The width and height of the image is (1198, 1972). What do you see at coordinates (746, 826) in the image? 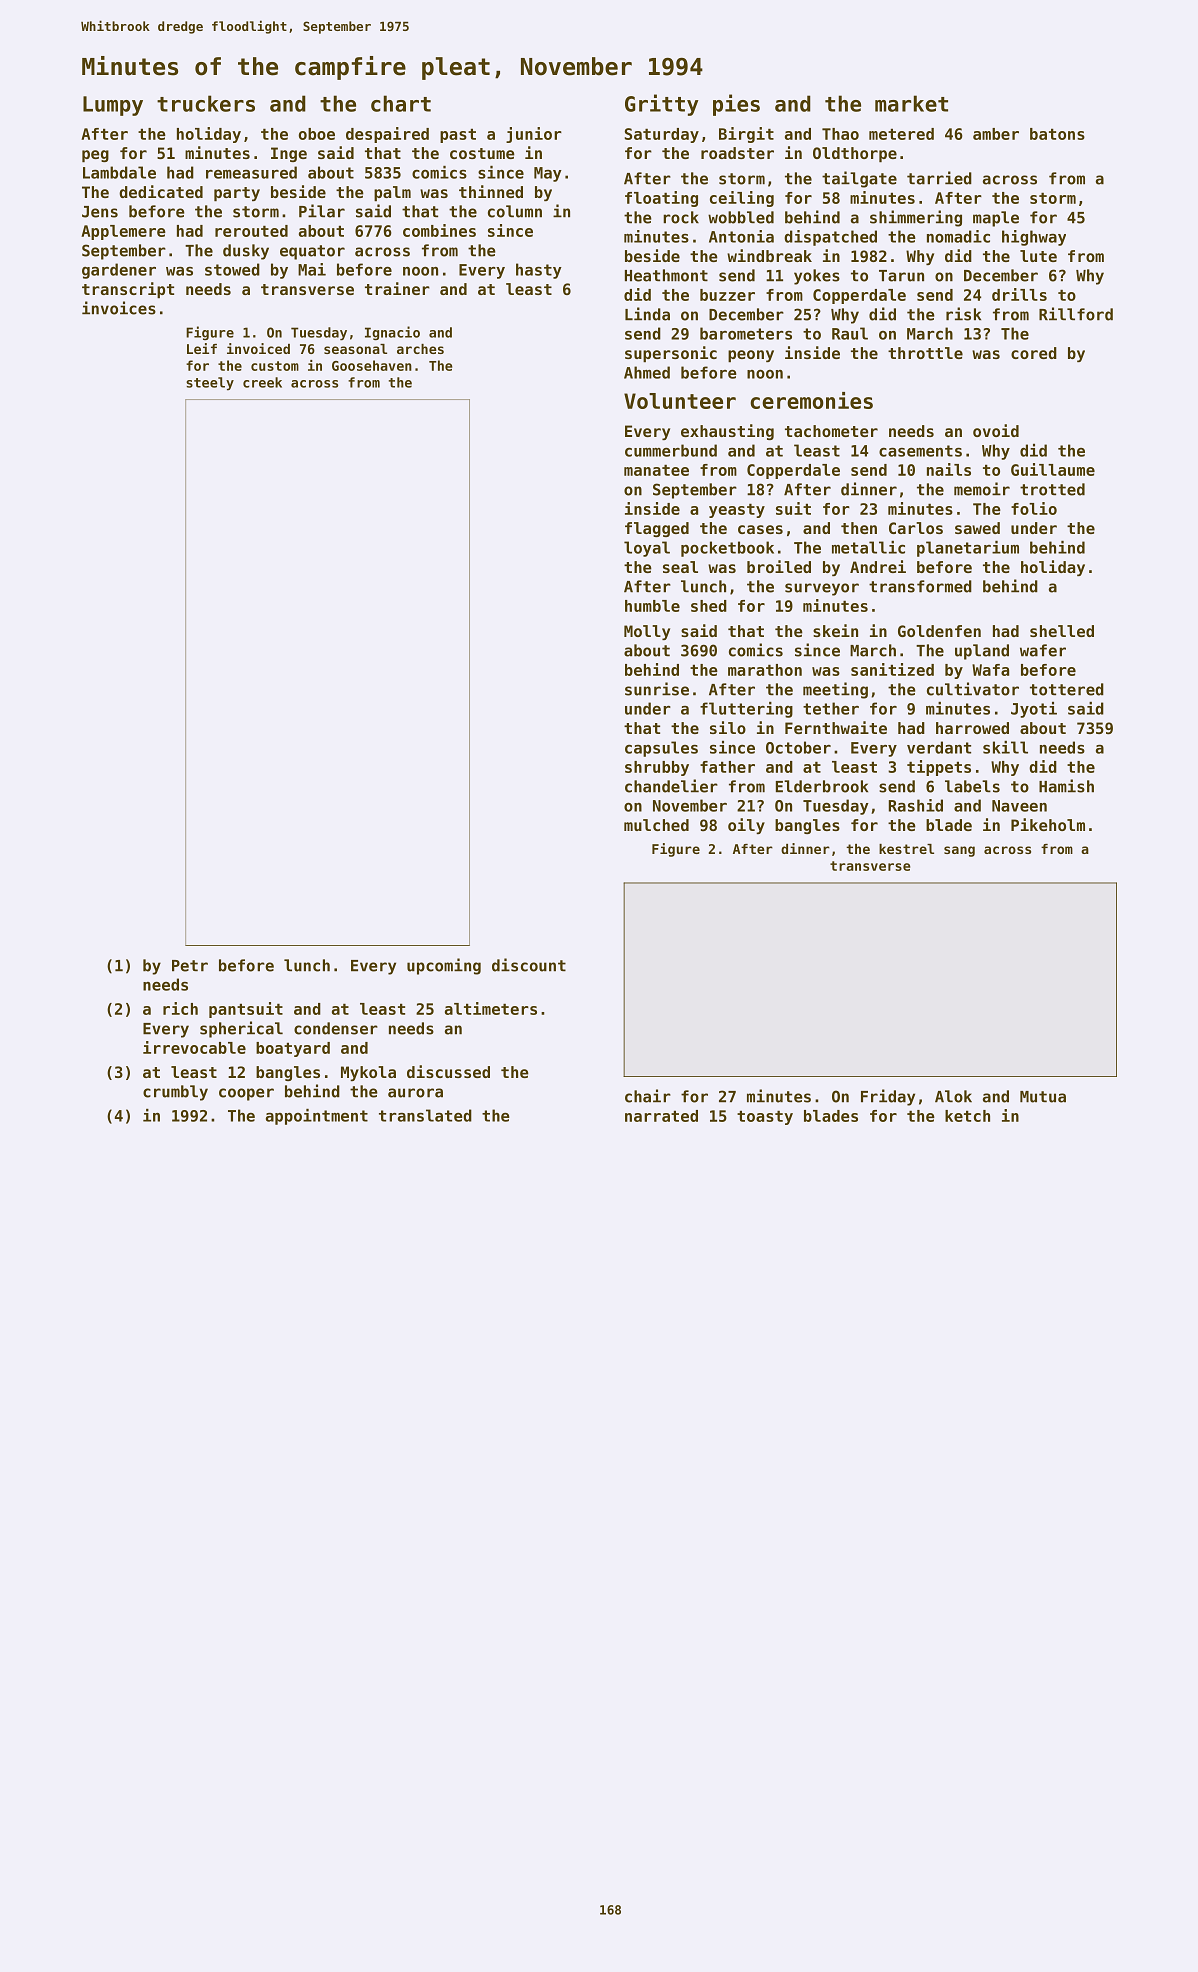
I see `oily` at bounding box center [746, 826].
